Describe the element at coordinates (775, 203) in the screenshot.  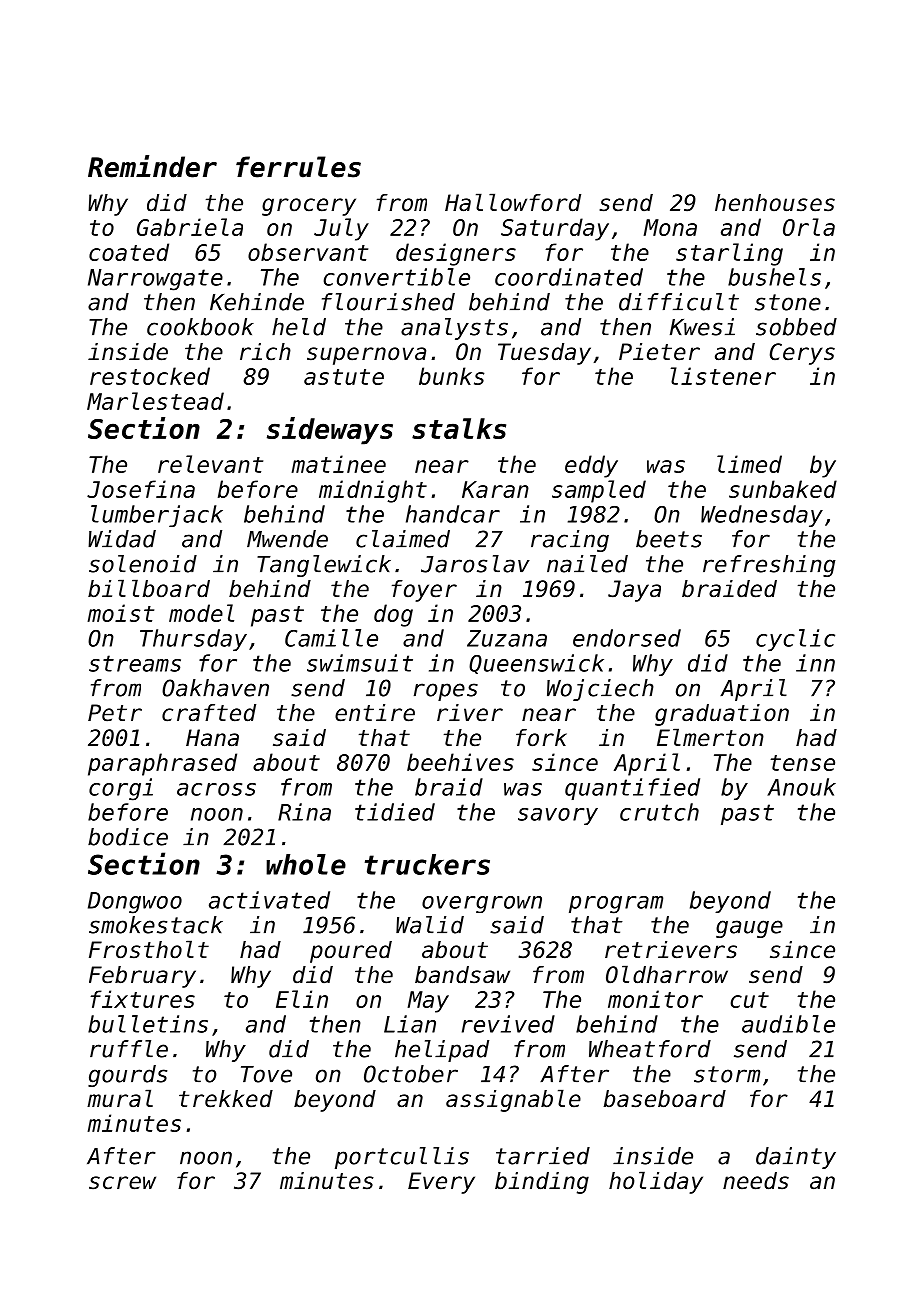
I see `henhouses` at that location.
